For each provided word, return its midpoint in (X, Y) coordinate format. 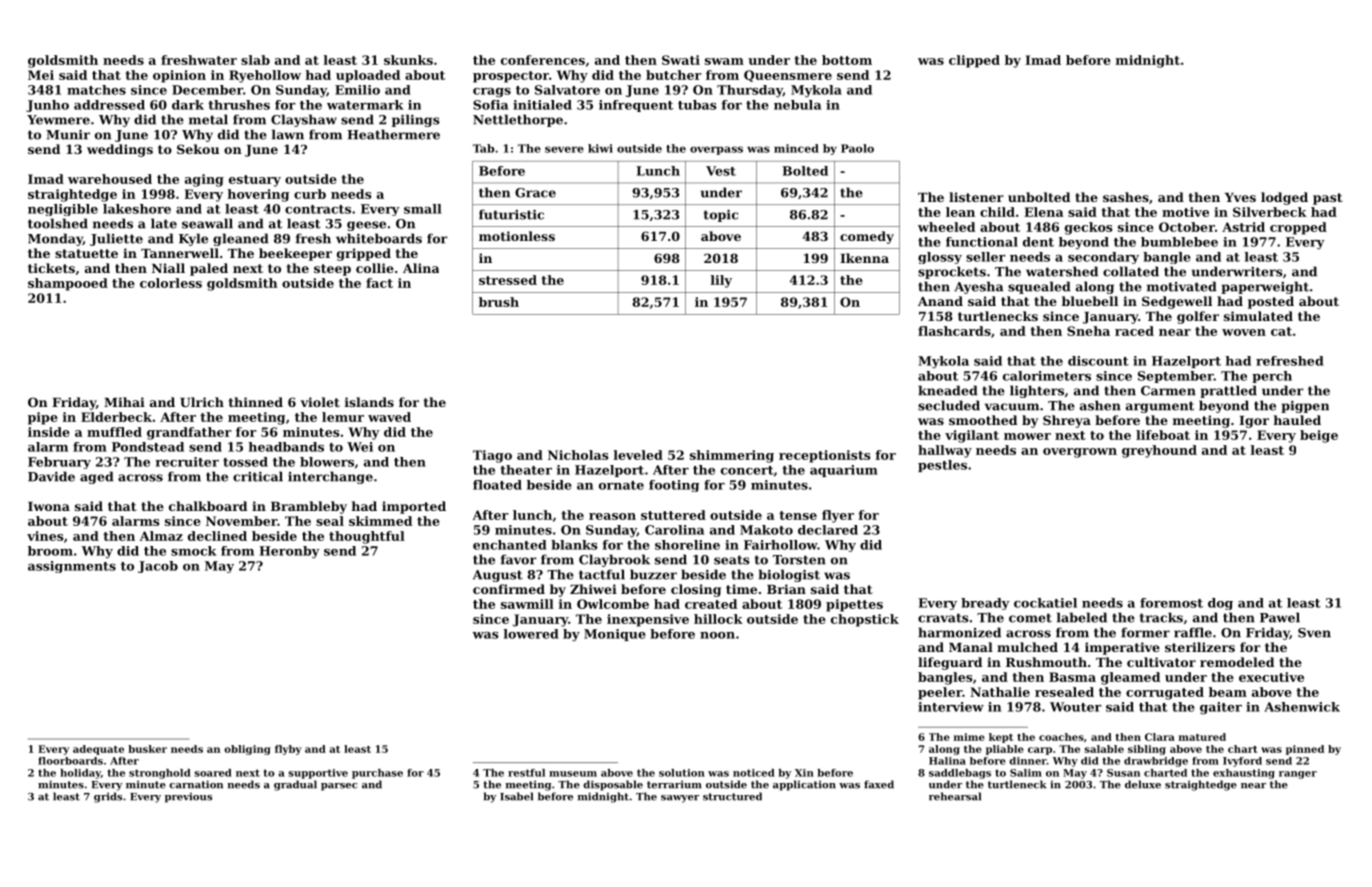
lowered (531, 634)
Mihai (124, 402)
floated (497, 485)
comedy (867, 237)
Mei (41, 75)
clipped (974, 61)
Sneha (1088, 331)
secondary (1103, 258)
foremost (1171, 603)
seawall (207, 223)
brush (499, 302)
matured (1202, 737)
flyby (288, 750)
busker (147, 749)
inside (49, 432)
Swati (681, 60)
